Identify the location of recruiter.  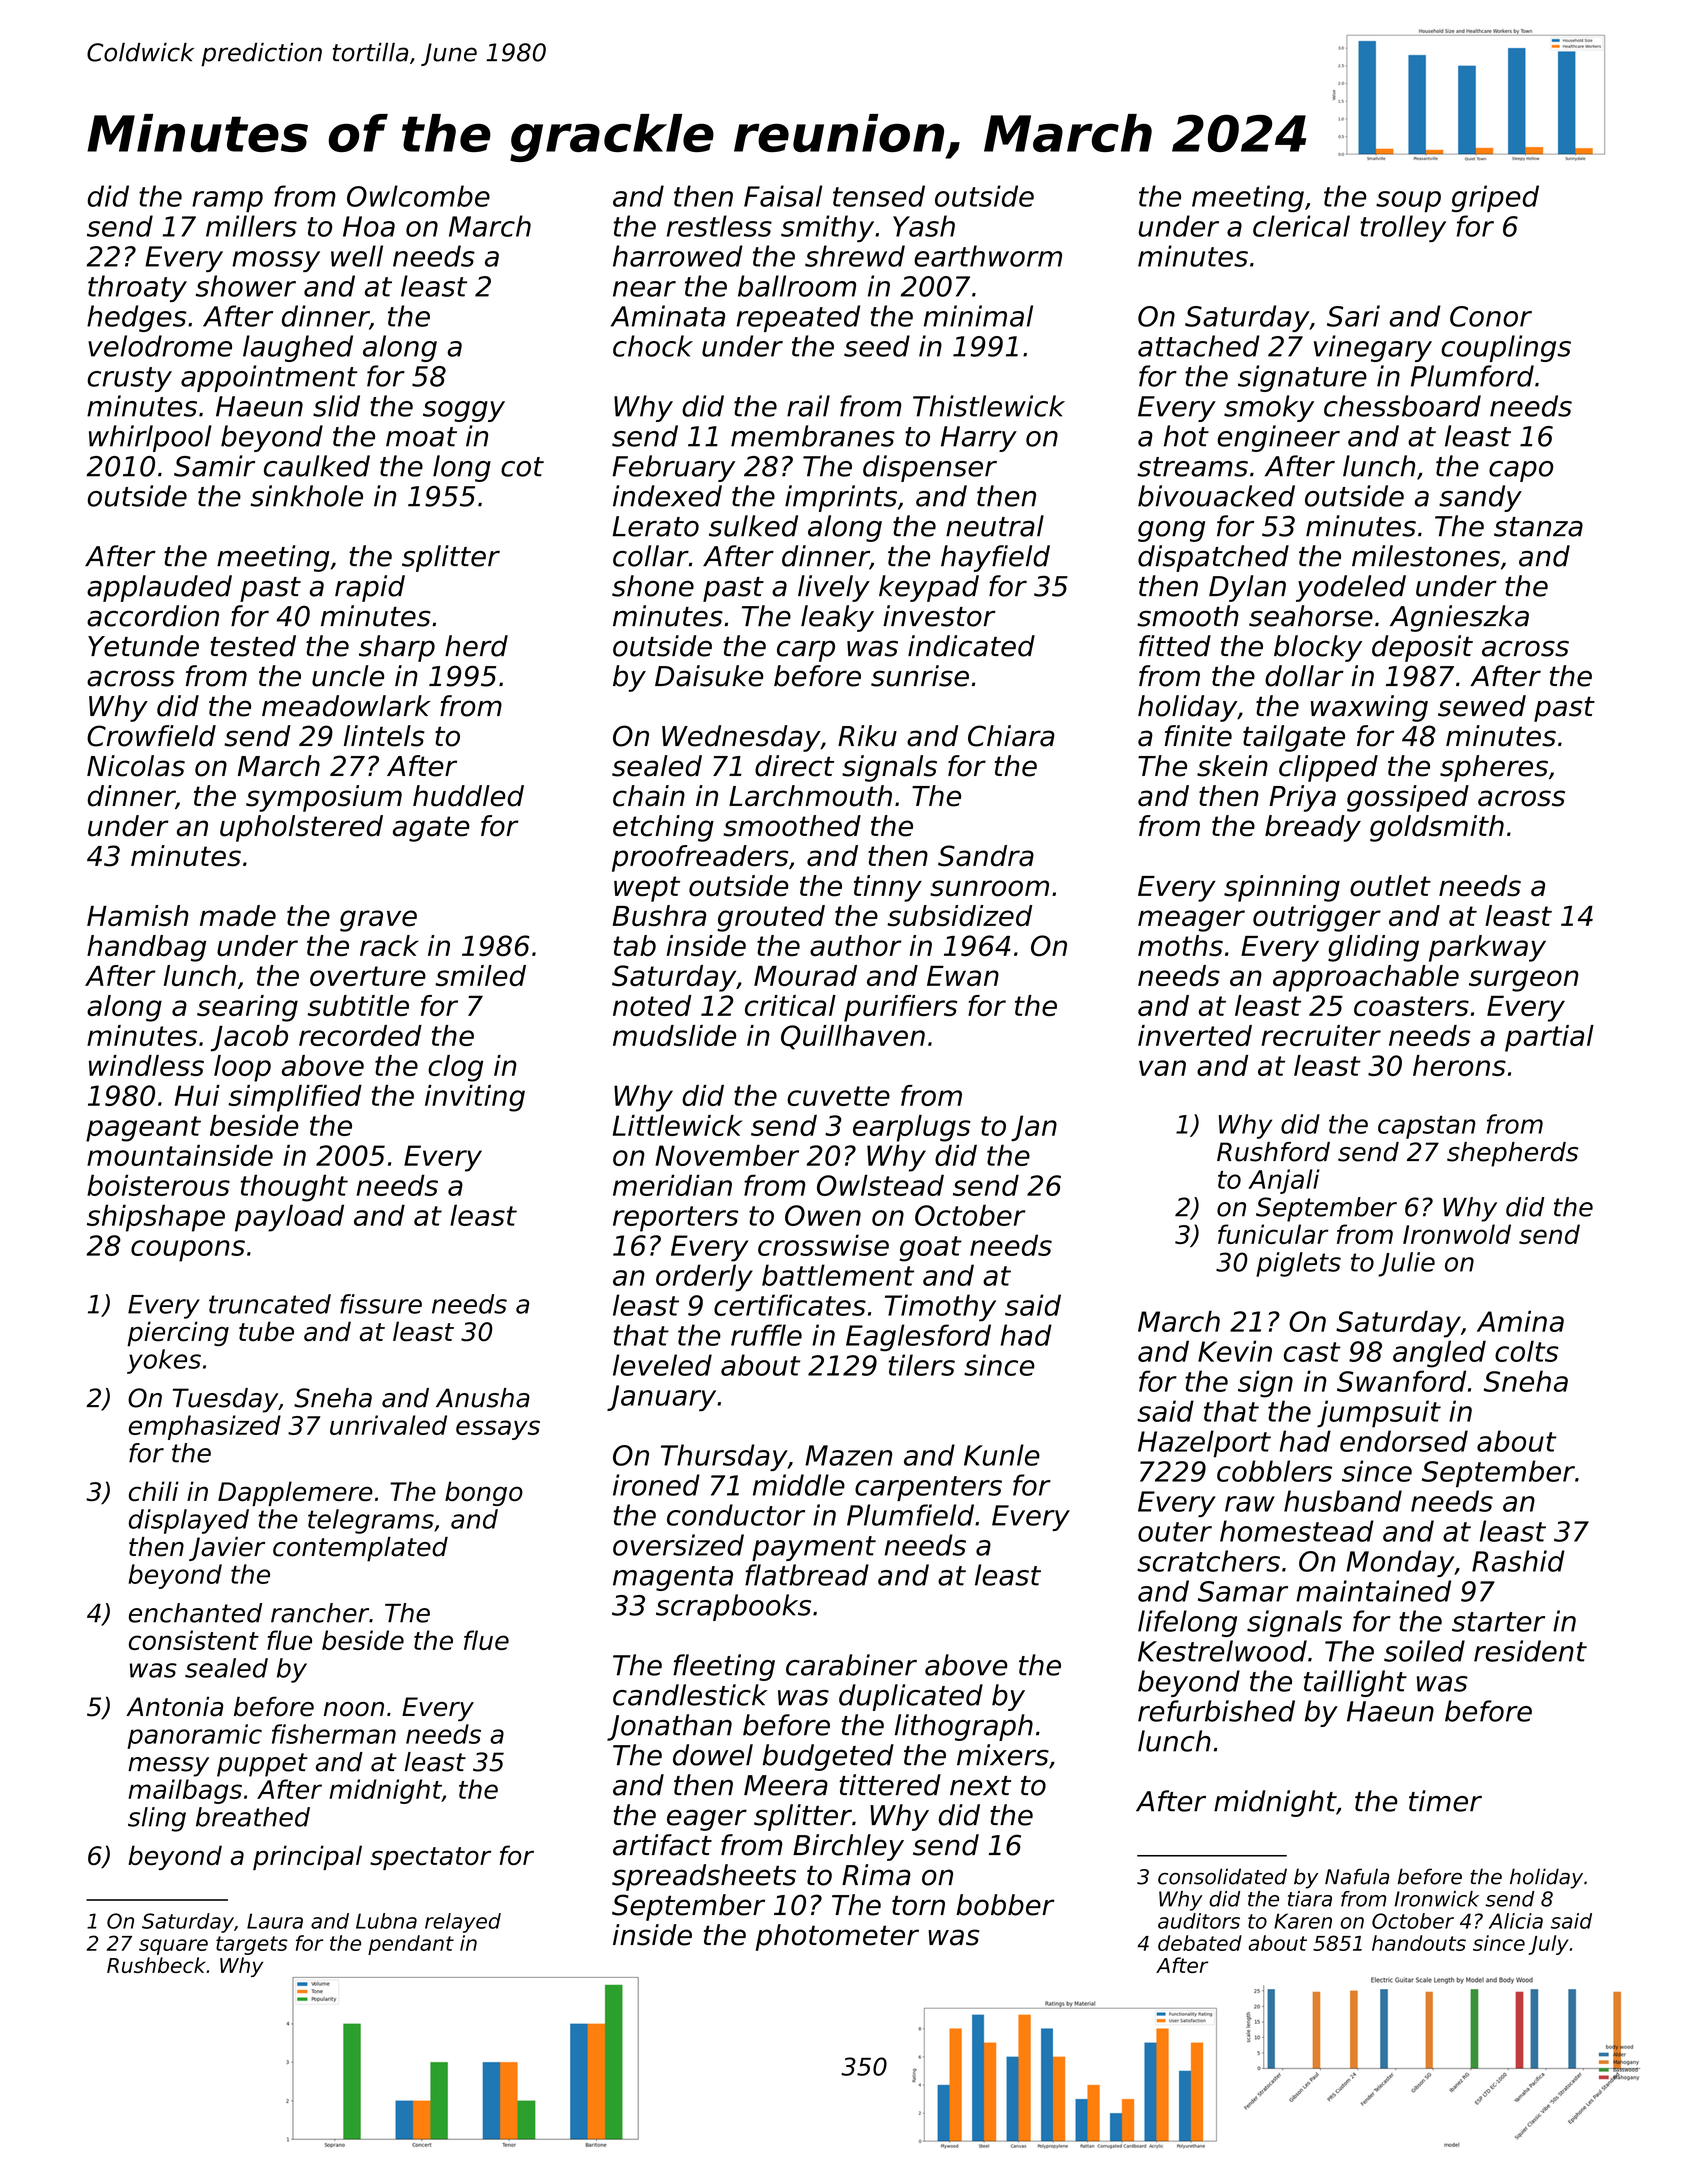
(1321, 1035).
